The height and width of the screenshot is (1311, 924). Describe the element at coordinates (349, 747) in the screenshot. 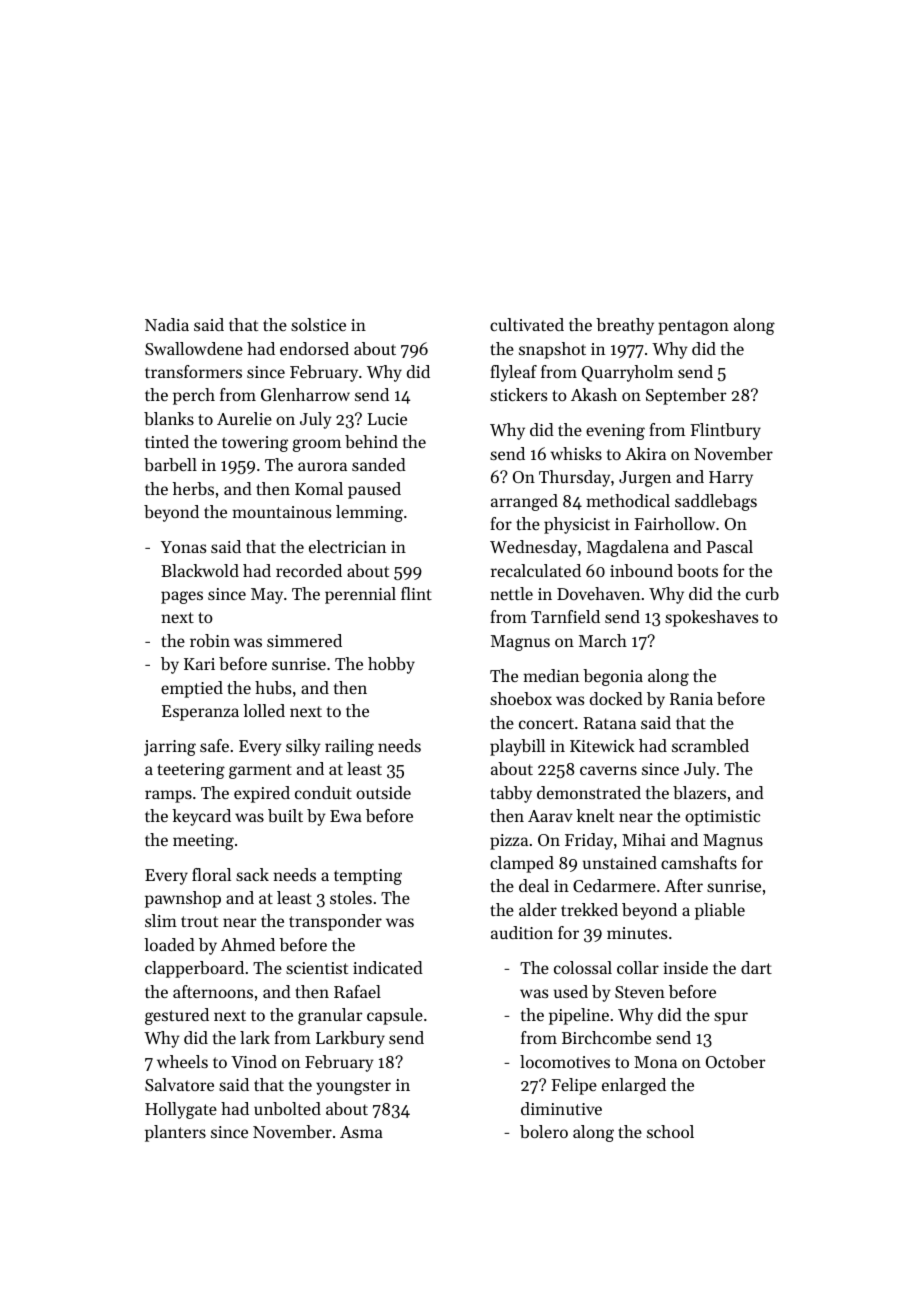

I see `railing` at that location.
